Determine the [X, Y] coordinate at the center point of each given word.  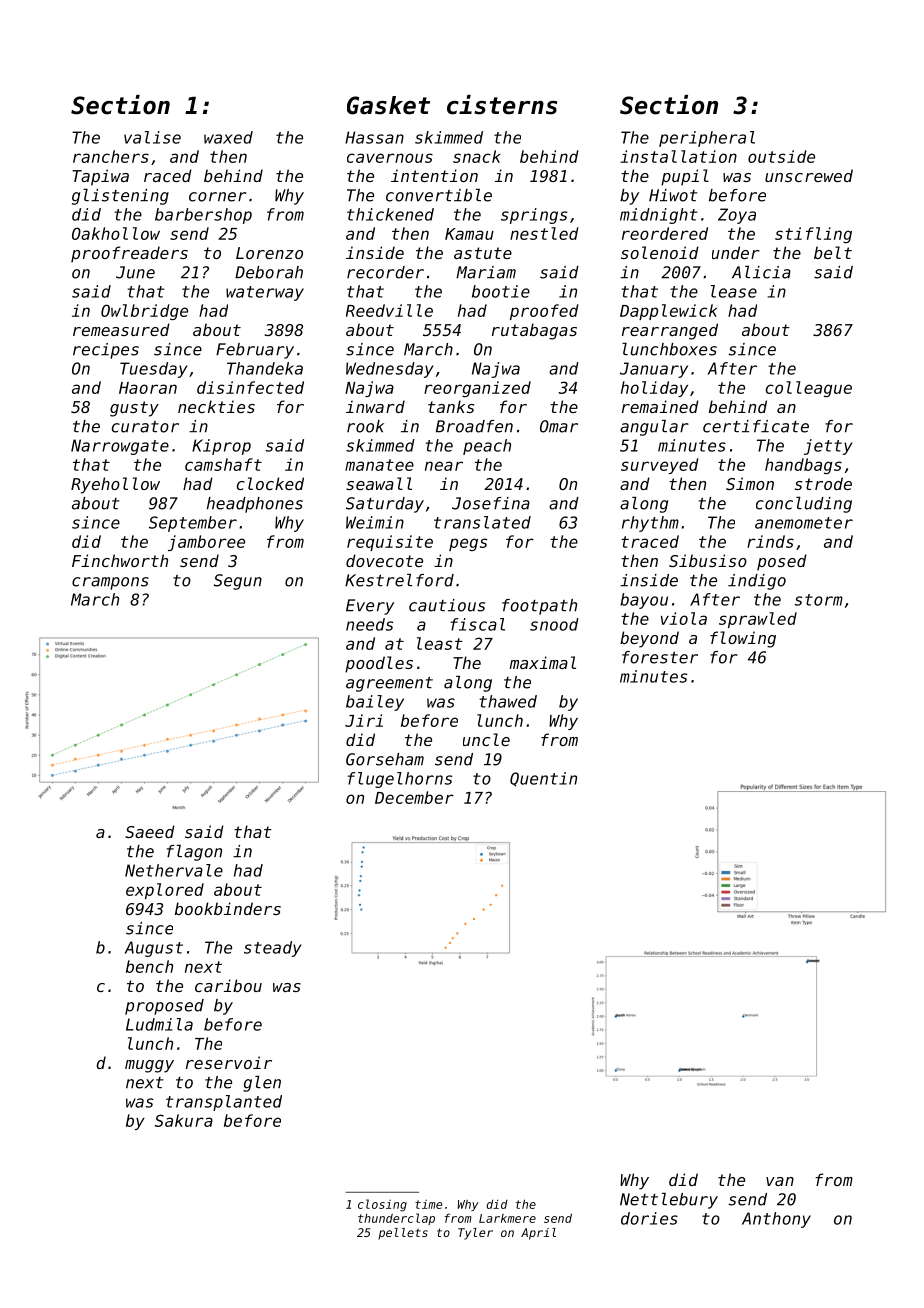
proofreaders [129, 254]
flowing [743, 639]
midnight [658, 216]
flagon [194, 853]
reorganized [477, 389]
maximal [542, 662]
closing [382, 1205]
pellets [403, 1234]
